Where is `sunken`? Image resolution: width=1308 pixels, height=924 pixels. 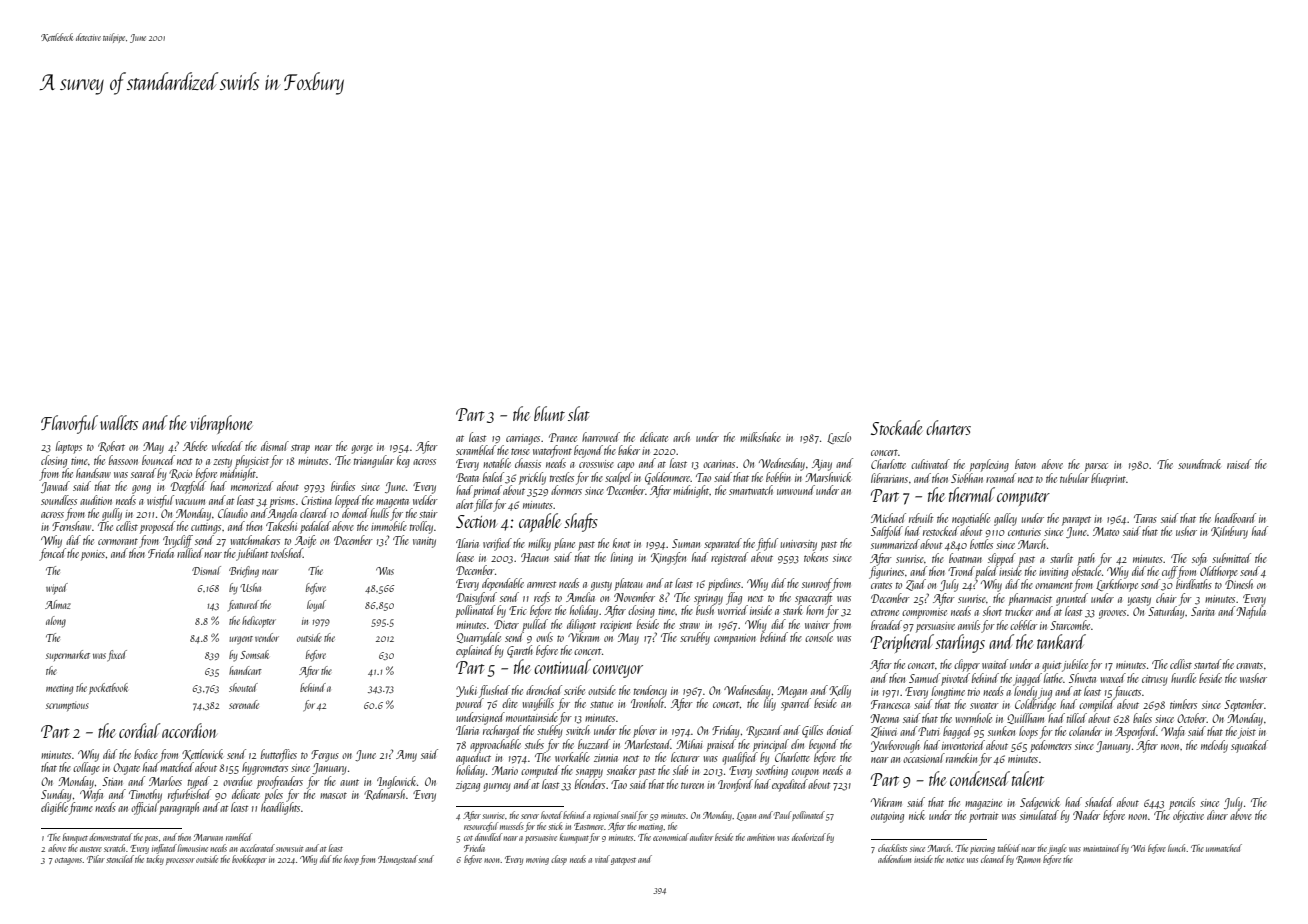
sunken is located at coordinates (1001, 731).
